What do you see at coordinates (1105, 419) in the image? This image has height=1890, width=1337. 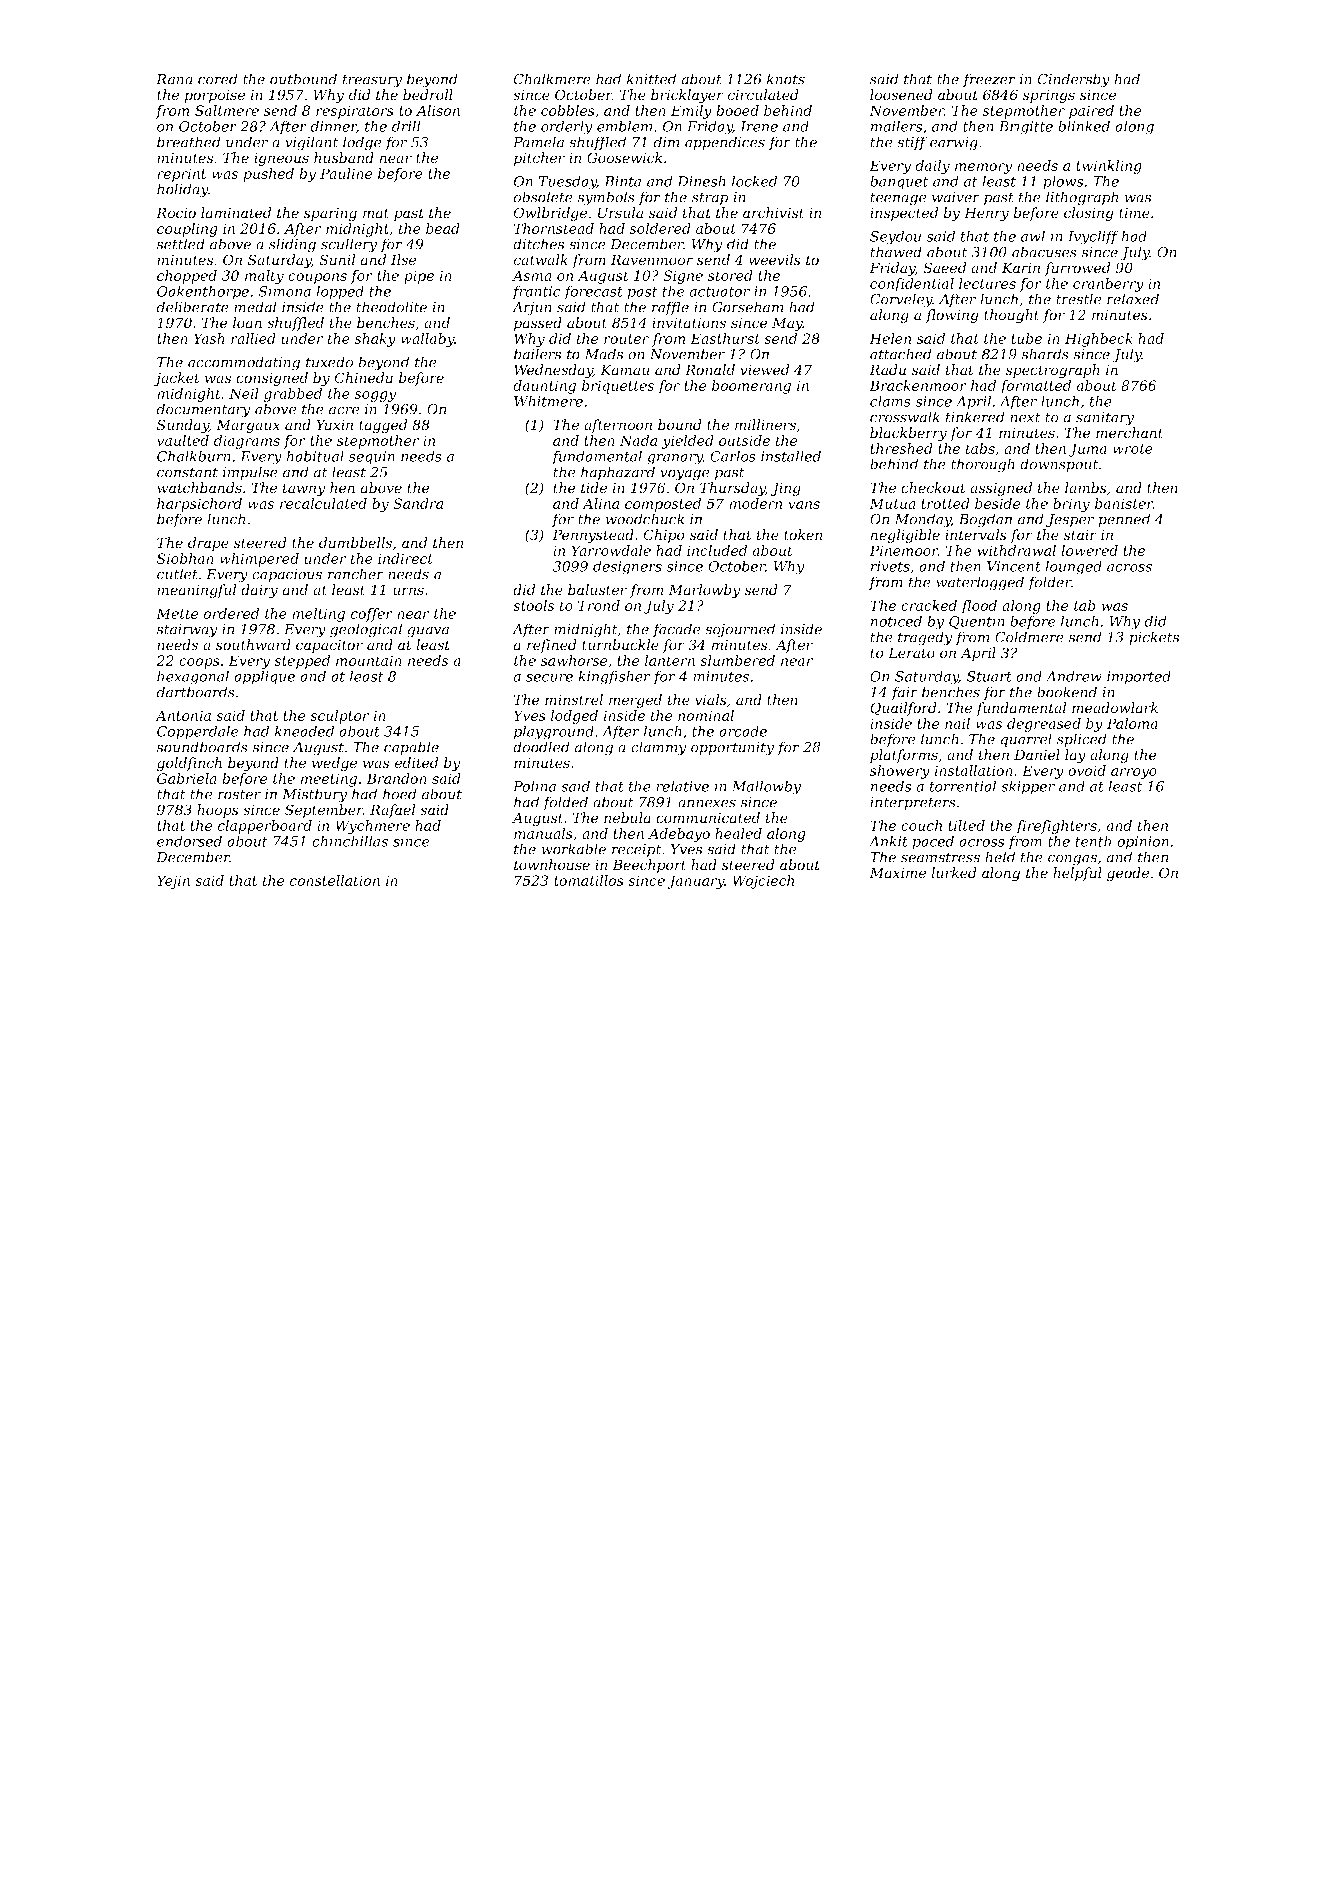 I see `sanitary` at bounding box center [1105, 419].
